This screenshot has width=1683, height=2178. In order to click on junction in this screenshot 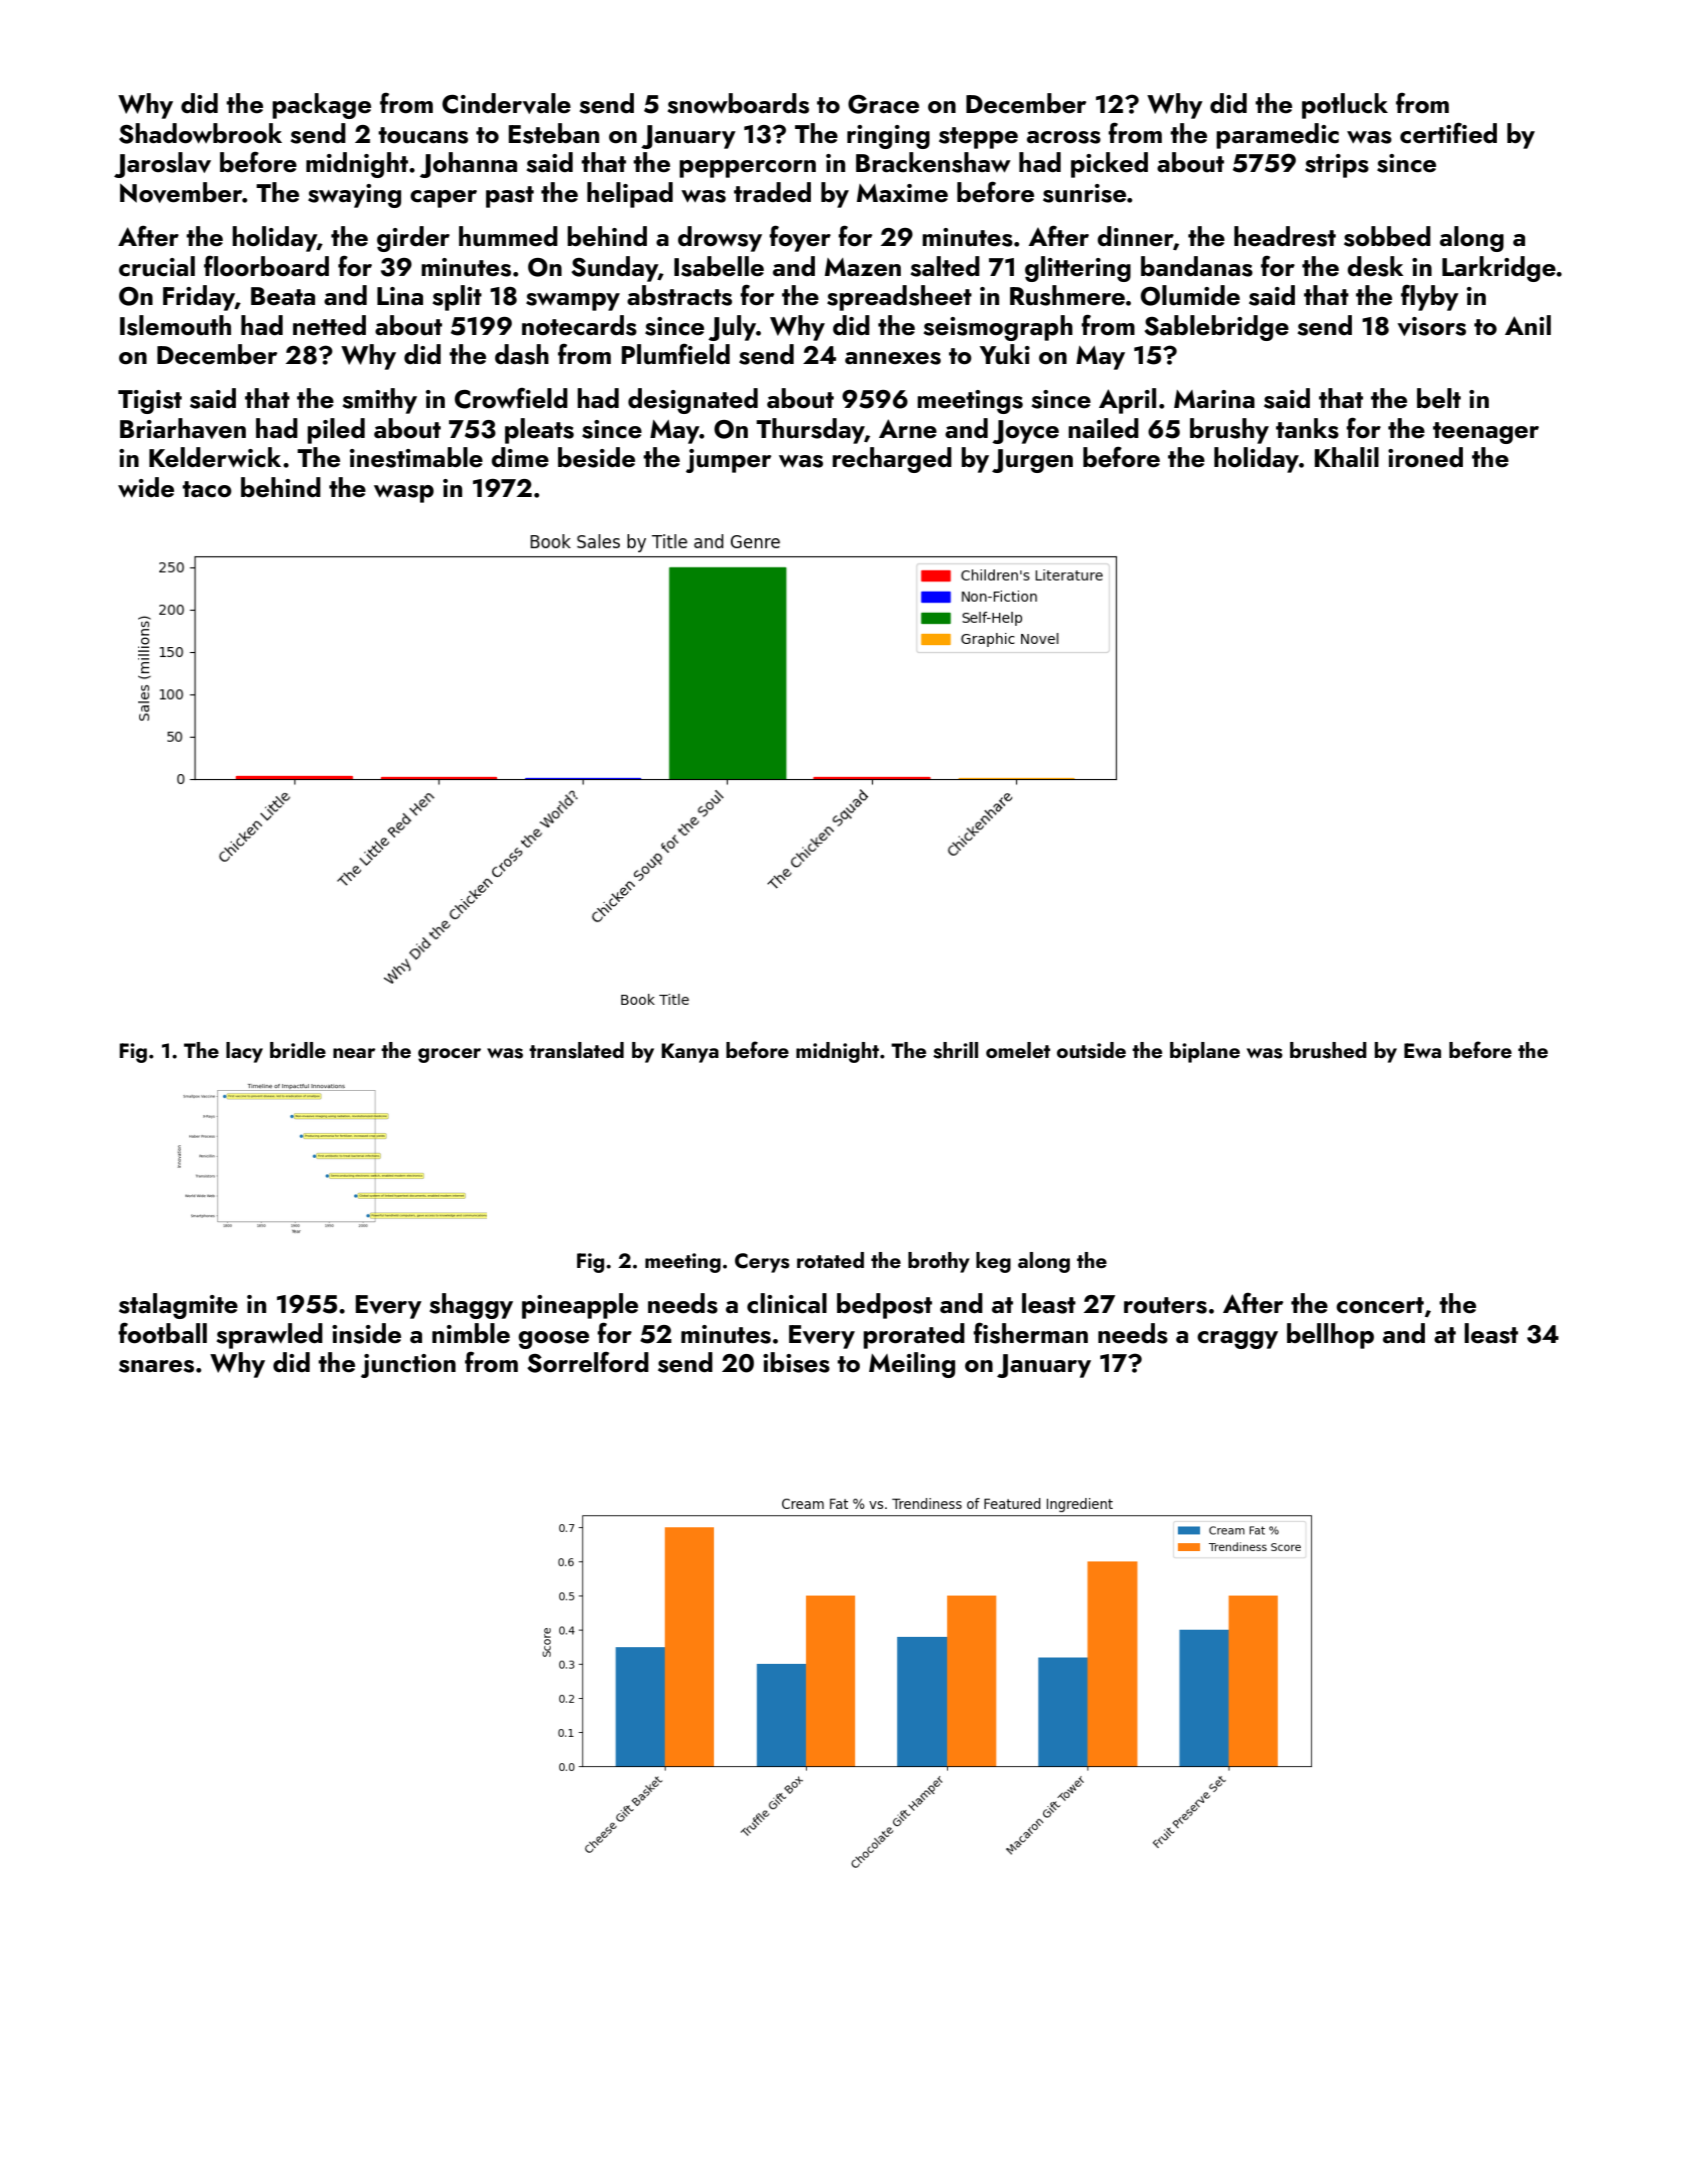, I will do `click(408, 1366)`.
